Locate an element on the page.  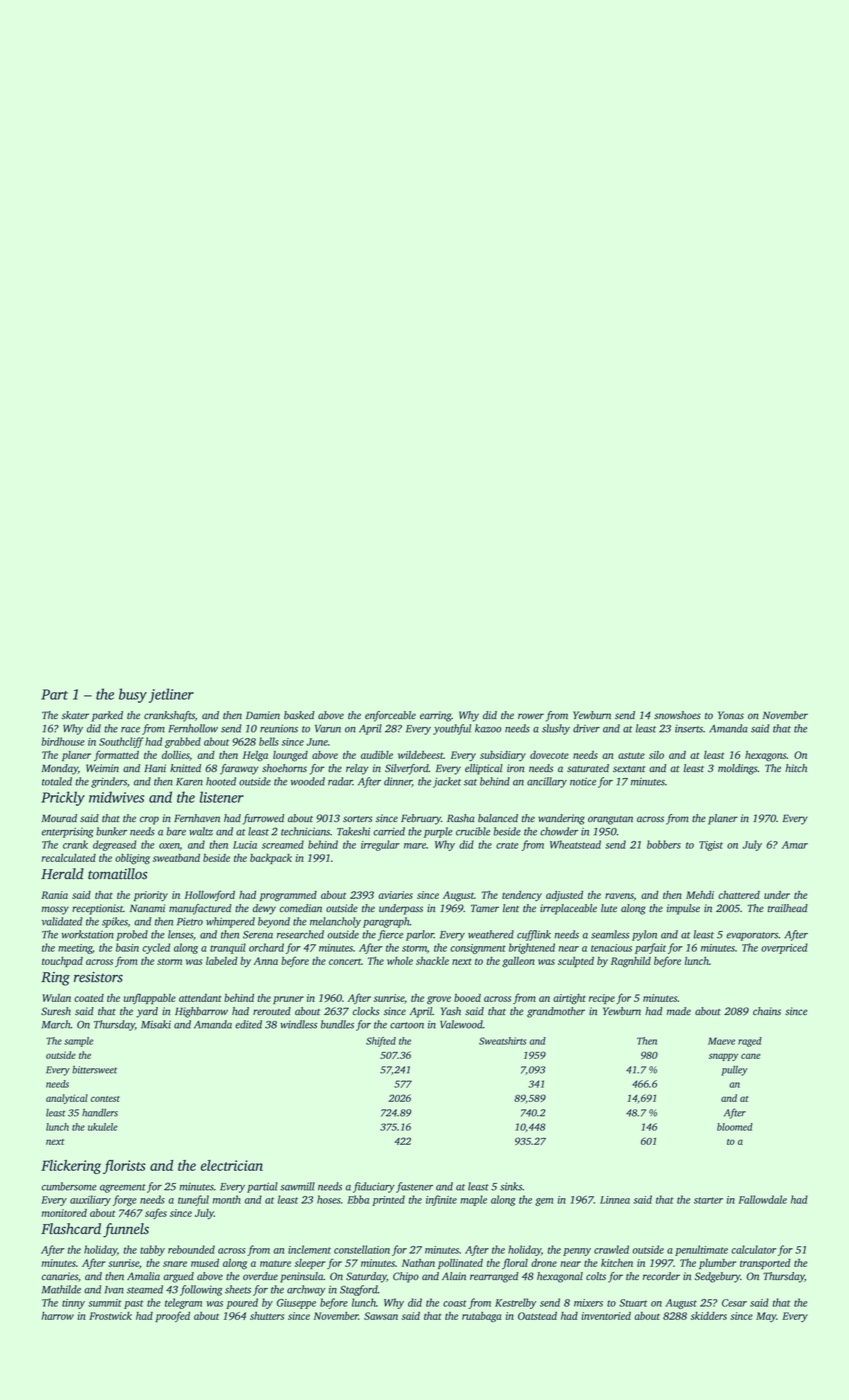
snowshoes is located at coordinates (677, 715).
